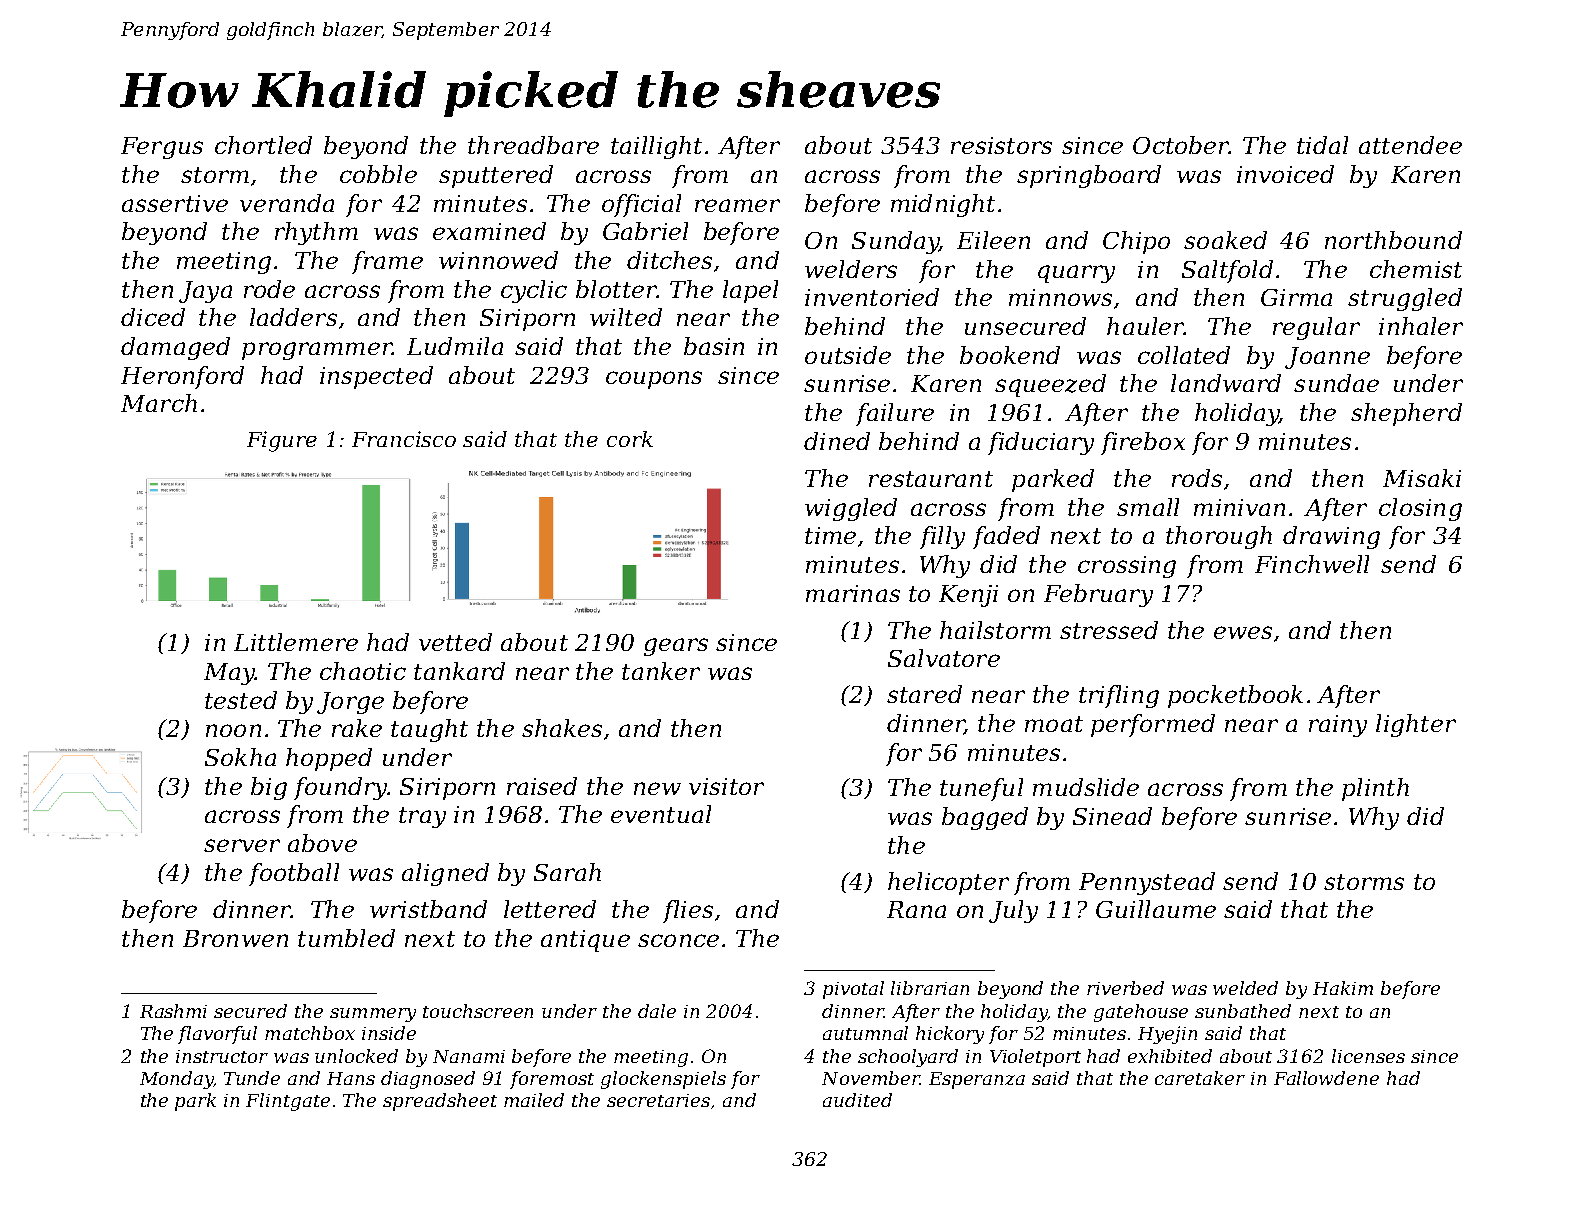 This page has width=1584, height=1224. Describe the element at coordinates (1375, 789) in the page. I see `plinth` at that location.
